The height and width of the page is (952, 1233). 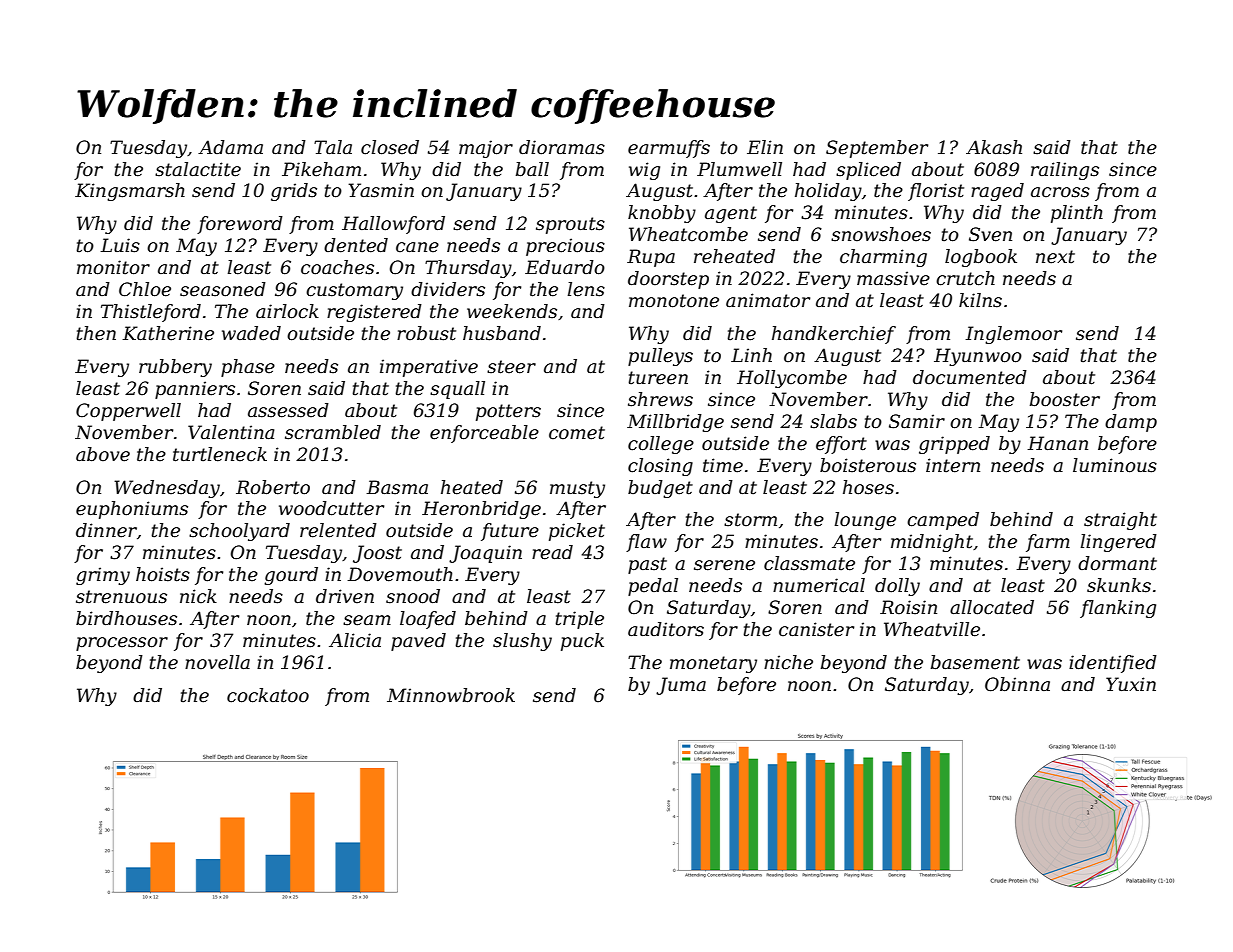 I want to click on cockatoo, so click(x=268, y=695).
